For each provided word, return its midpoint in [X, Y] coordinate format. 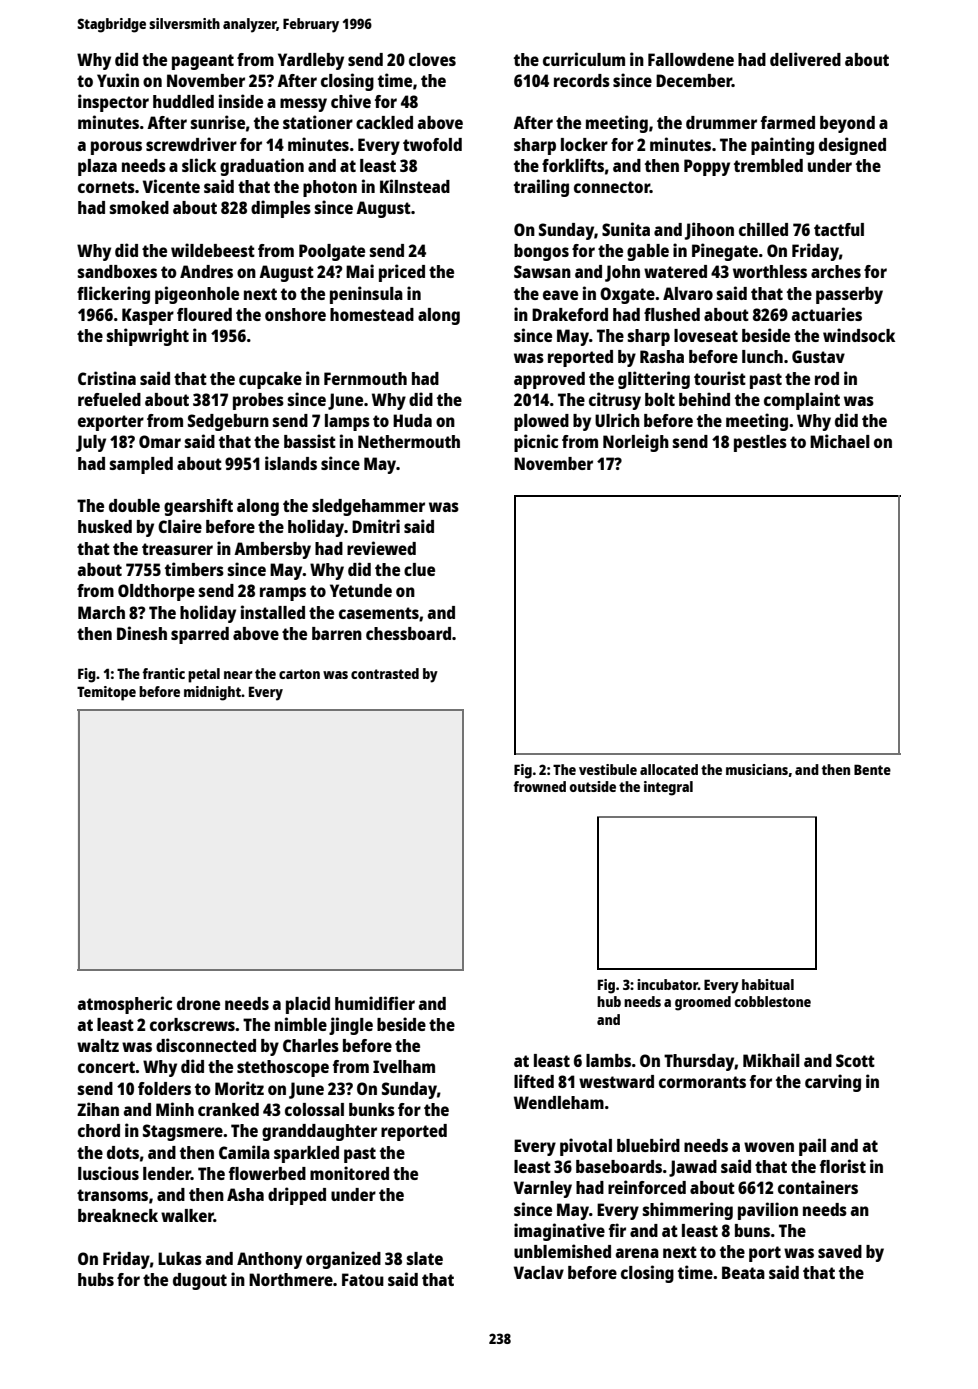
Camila [244, 1152]
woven [769, 1147]
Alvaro [688, 293]
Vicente [171, 186]
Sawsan [542, 271]
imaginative [559, 1232]
